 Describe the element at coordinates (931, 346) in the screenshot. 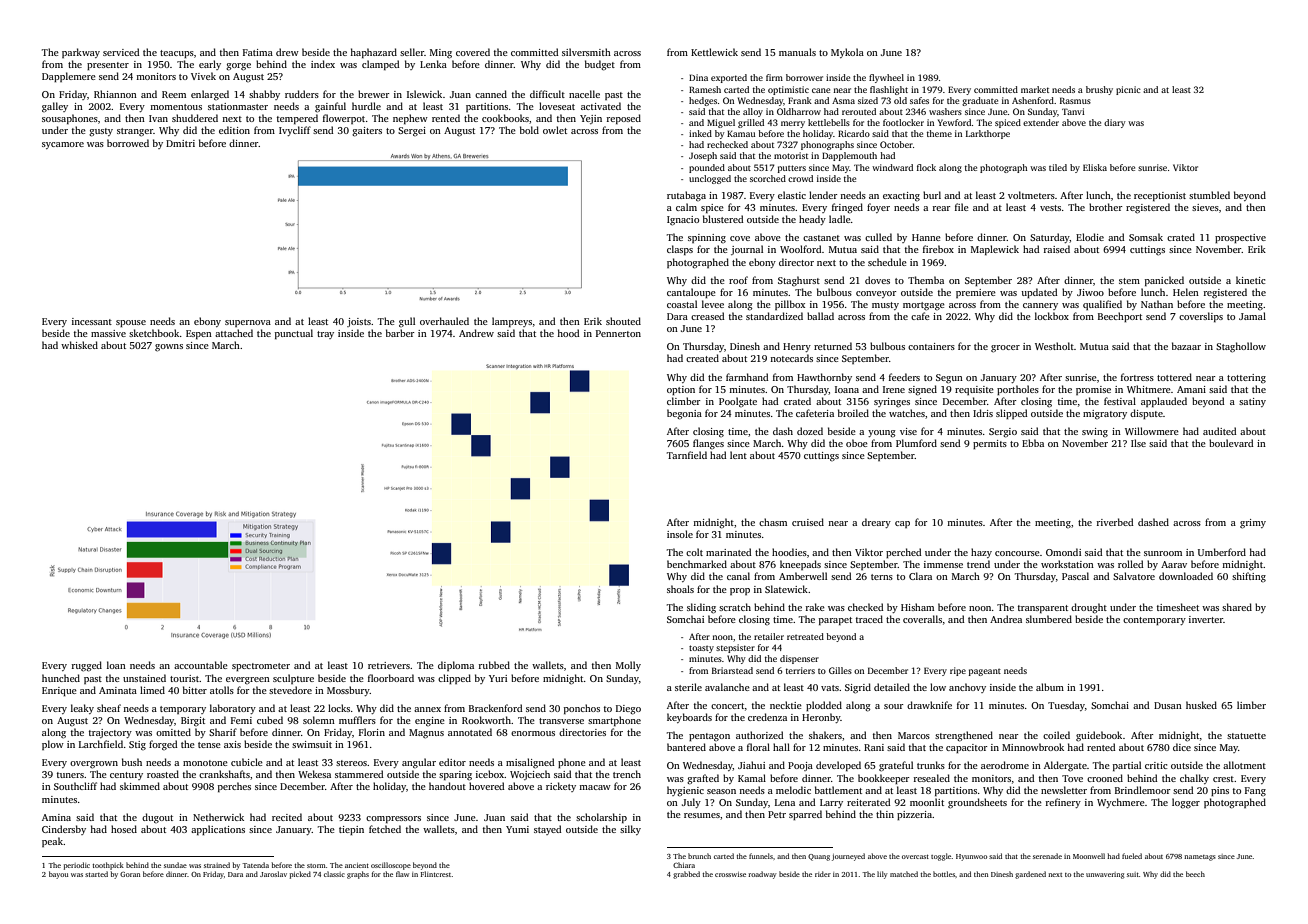

I see `containers` at that location.
